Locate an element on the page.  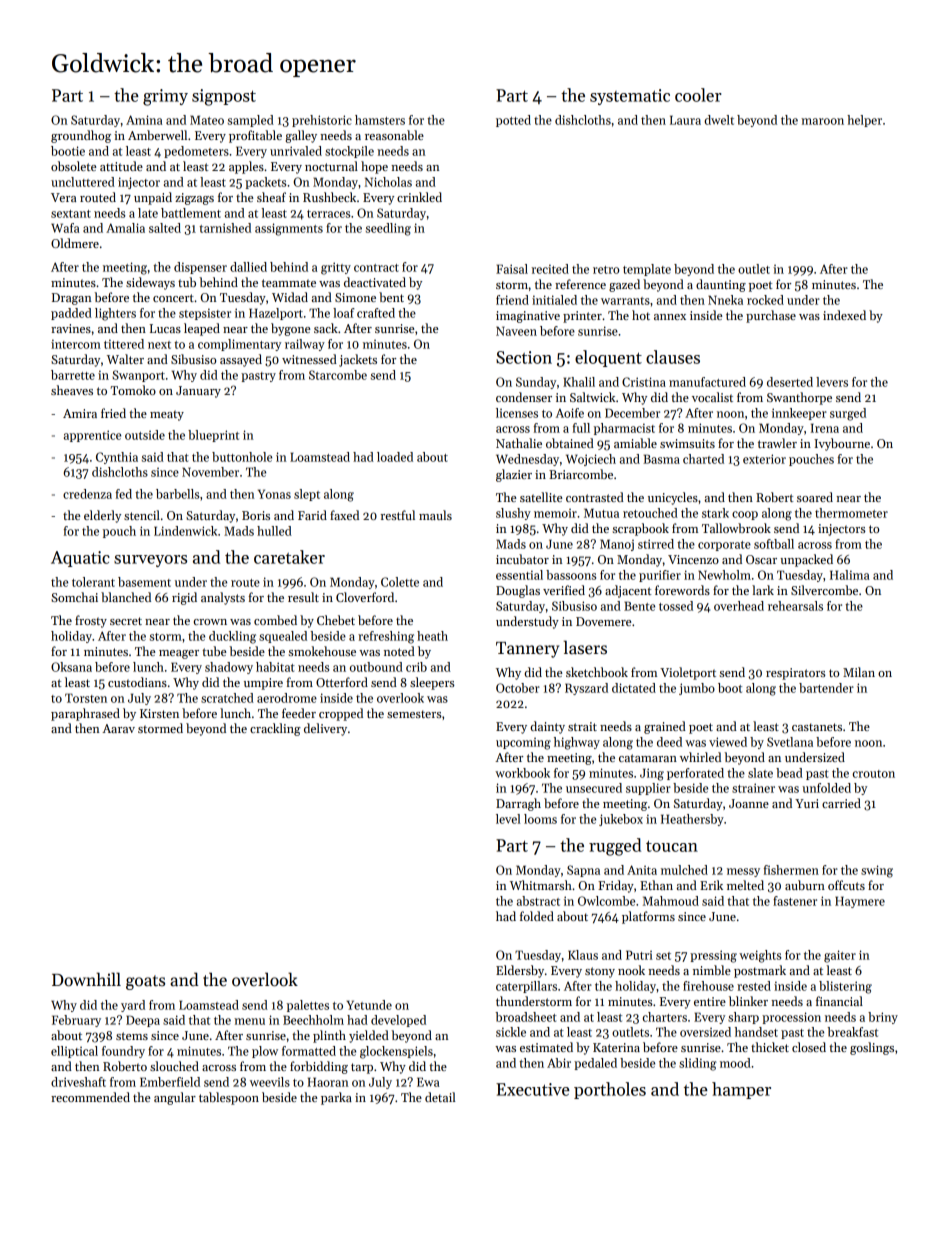
grimy is located at coordinates (165, 97).
